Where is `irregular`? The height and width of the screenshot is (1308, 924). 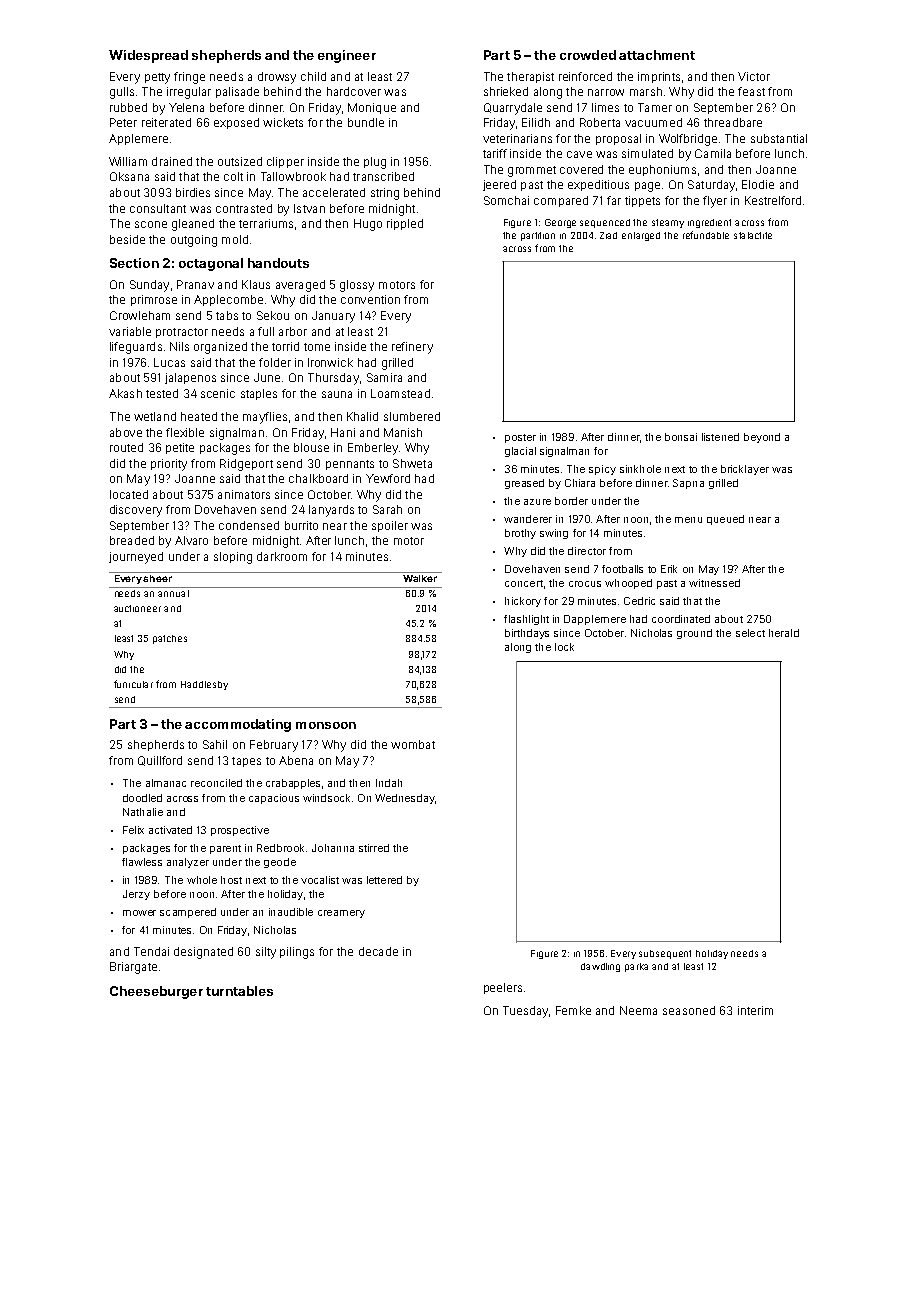 irregular is located at coordinates (189, 93).
